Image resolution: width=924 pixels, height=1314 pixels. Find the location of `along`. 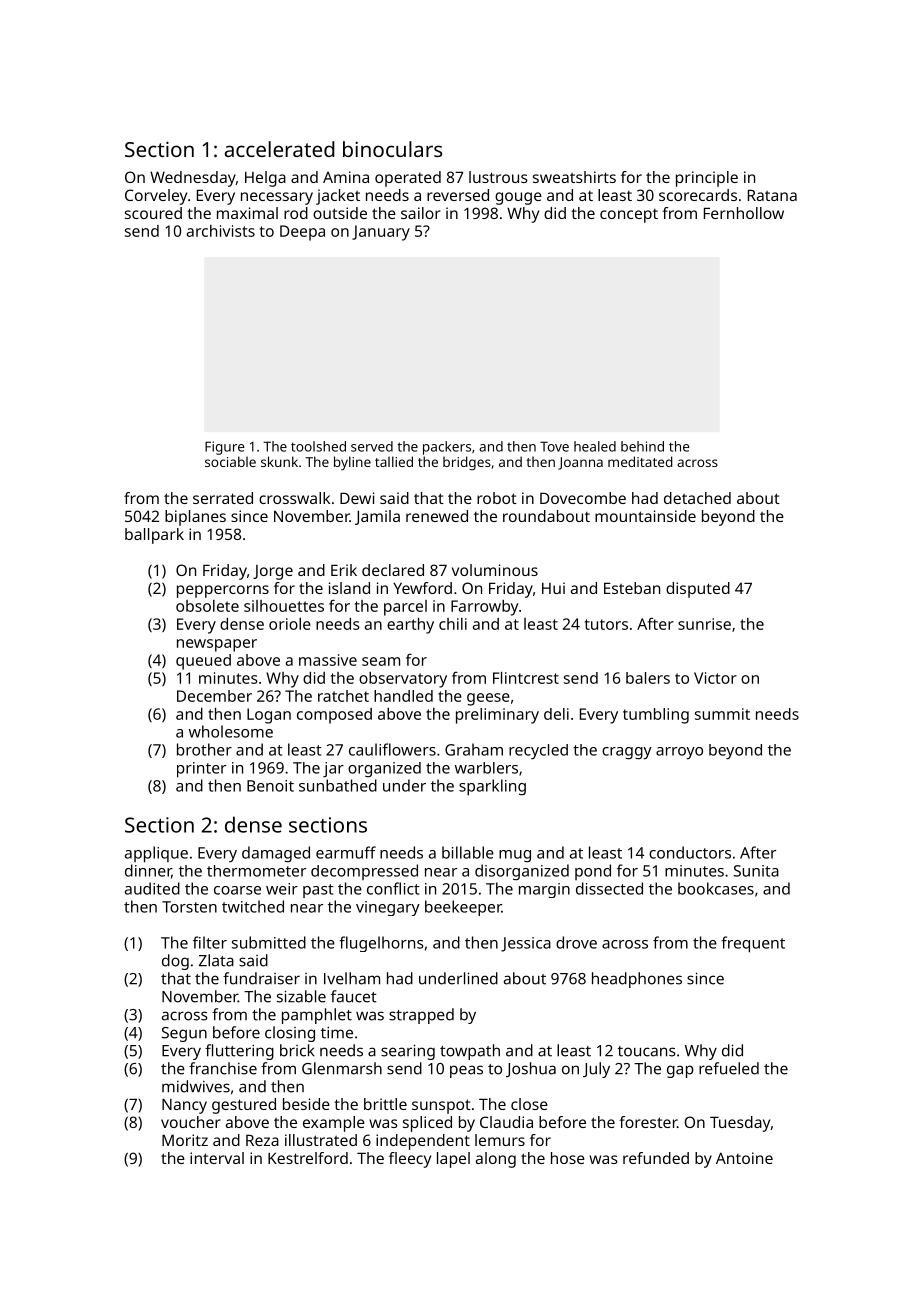

along is located at coordinates (496, 1160).
